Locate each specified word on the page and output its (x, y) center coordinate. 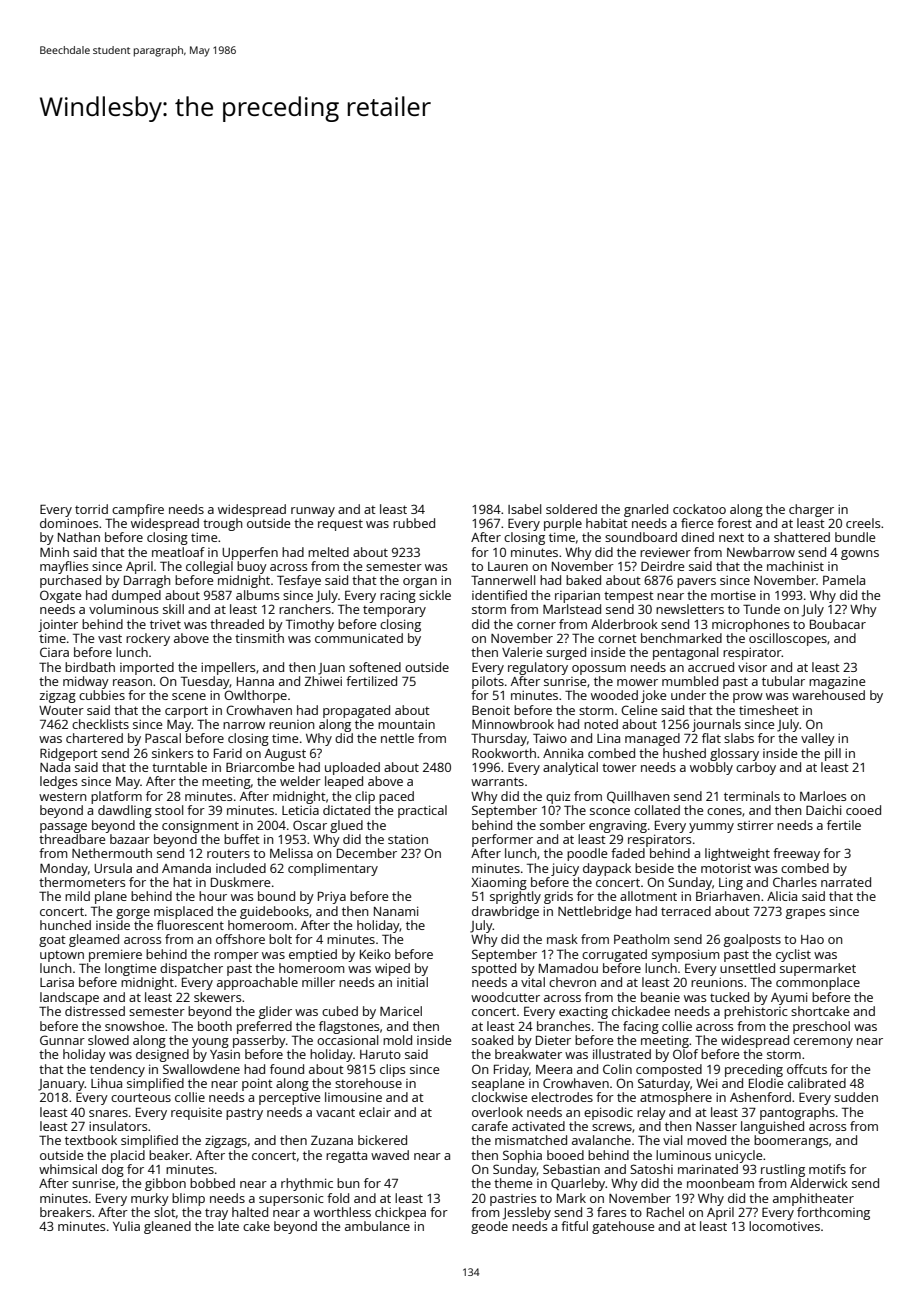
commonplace (818, 983)
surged (566, 653)
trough (222, 524)
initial (412, 982)
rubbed (414, 523)
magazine (837, 683)
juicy (565, 869)
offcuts (807, 1069)
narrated (846, 882)
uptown (62, 956)
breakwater (528, 1054)
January (61, 1085)
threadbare (72, 839)
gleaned (167, 1227)
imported (147, 668)
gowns (860, 555)
